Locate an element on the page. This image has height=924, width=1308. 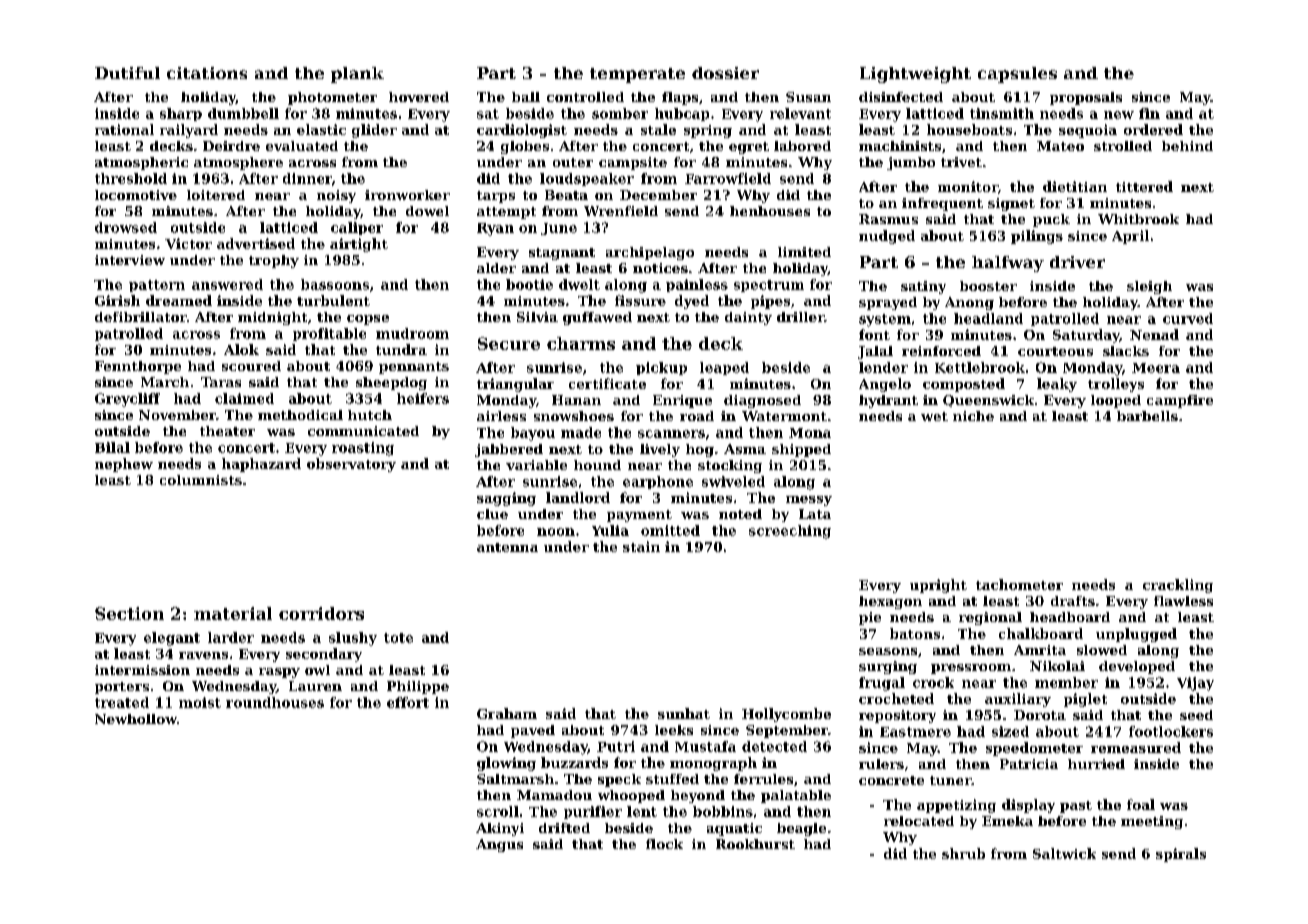
henhouses is located at coordinates (770, 211).
